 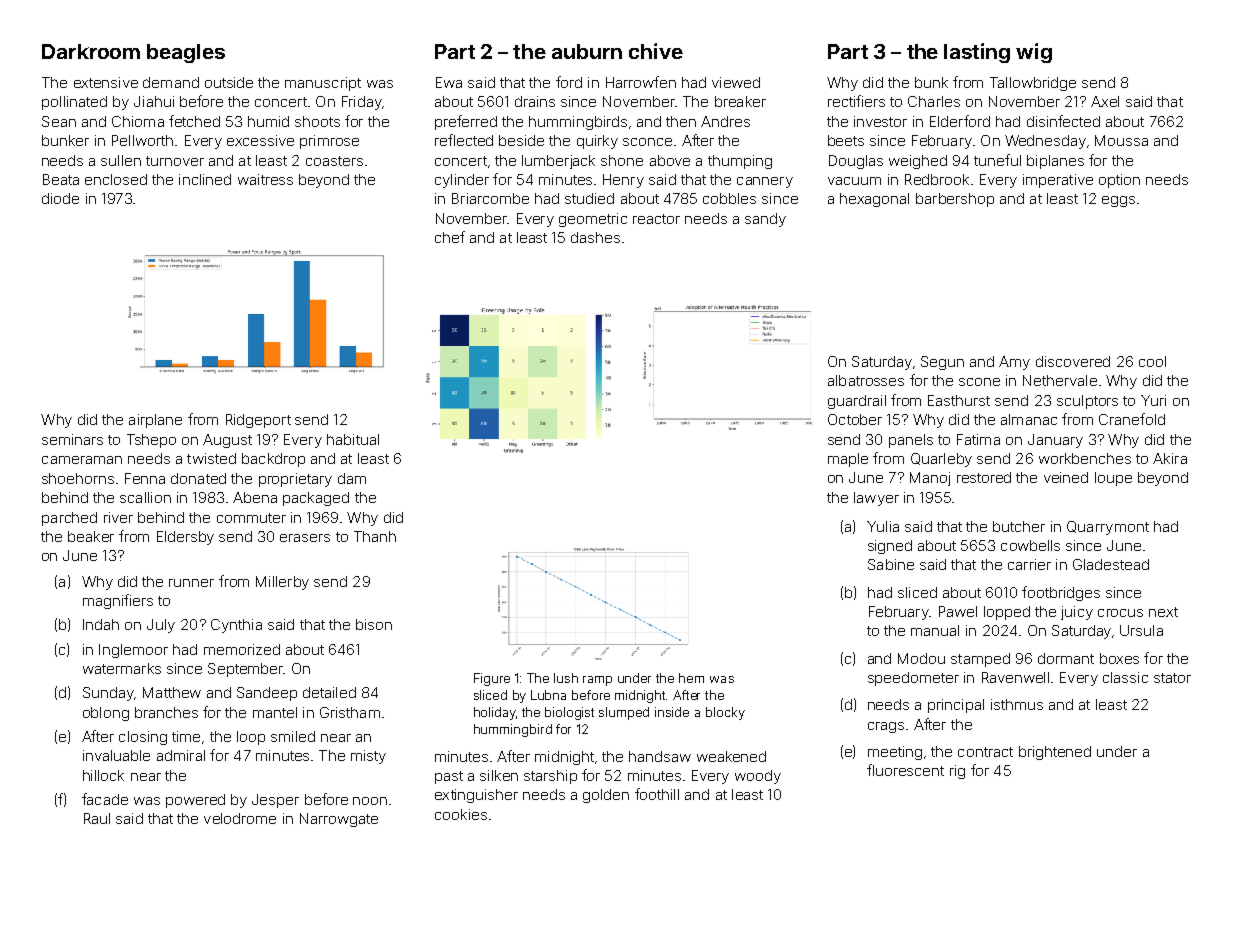 I want to click on viewed, so click(x=736, y=82).
